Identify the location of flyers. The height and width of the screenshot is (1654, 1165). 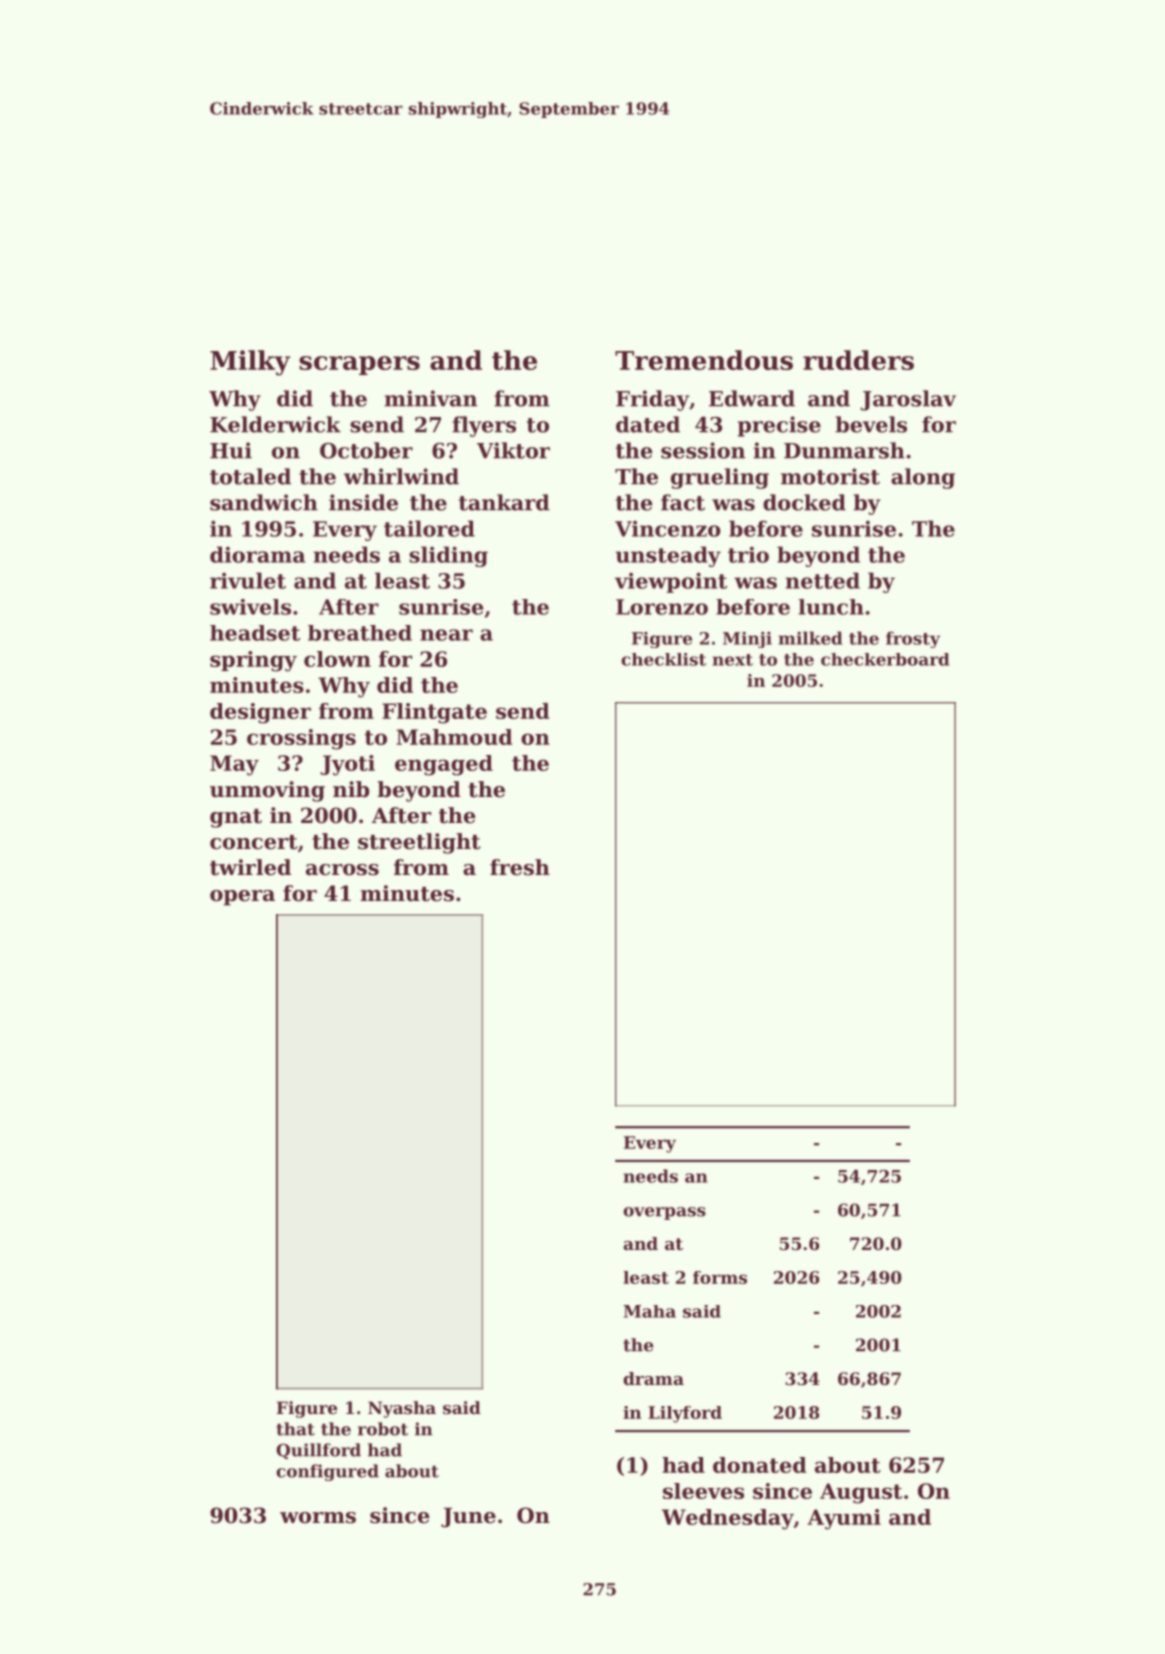
(484, 426).
